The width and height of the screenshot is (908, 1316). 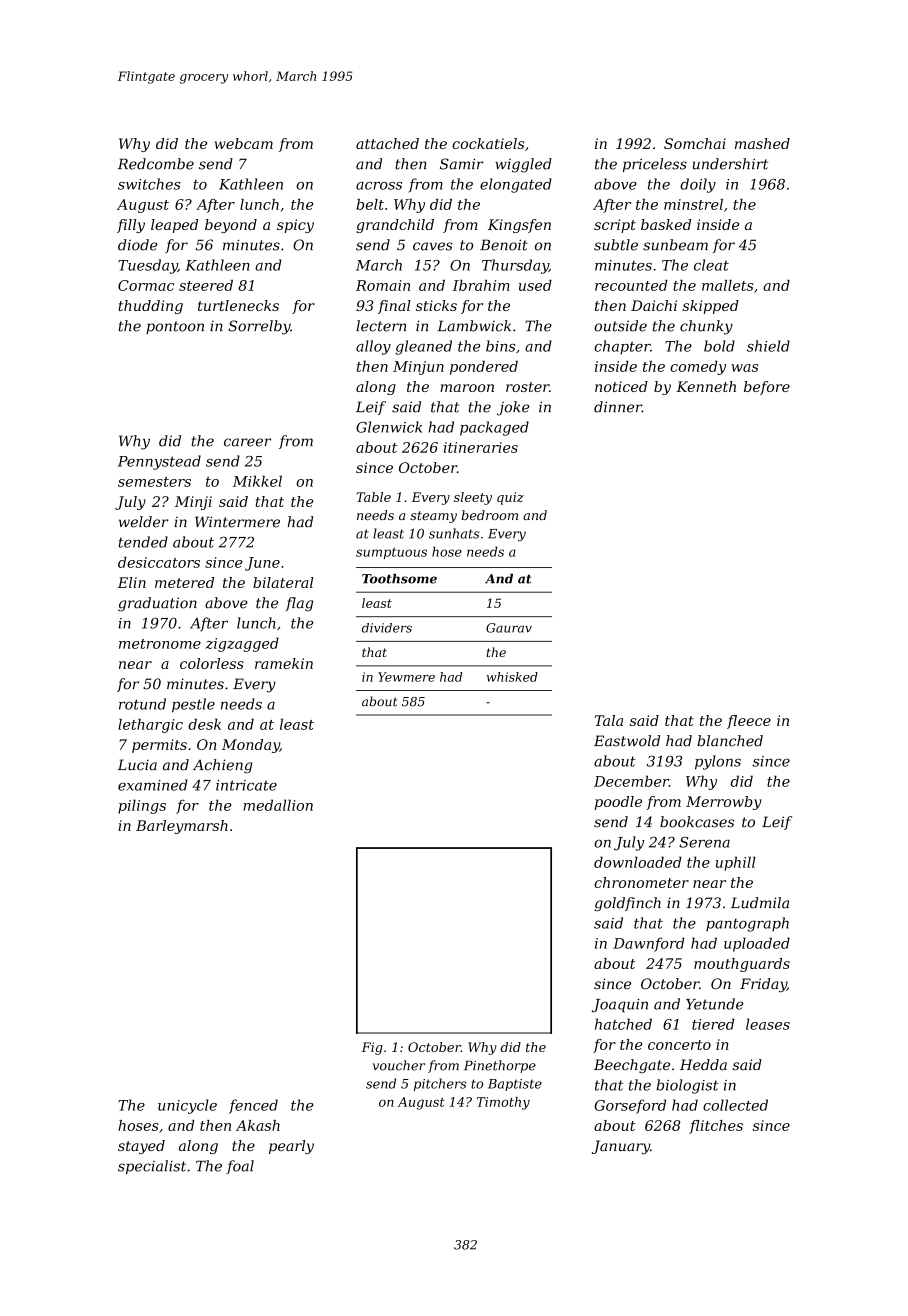 What do you see at coordinates (706, 386) in the screenshot?
I see `Kenneth` at bounding box center [706, 386].
